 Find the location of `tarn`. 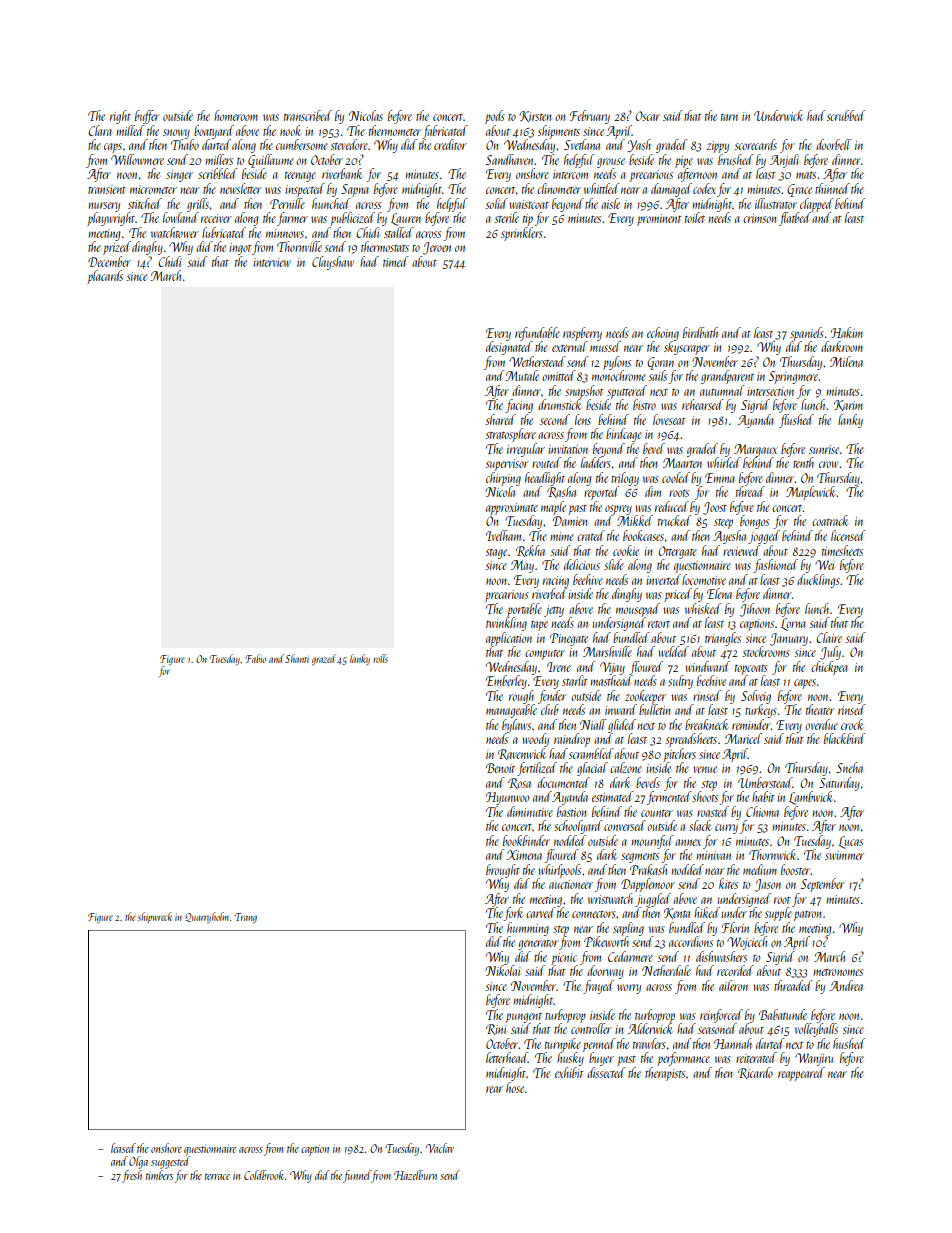

tarn is located at coordinates (729, 117).
